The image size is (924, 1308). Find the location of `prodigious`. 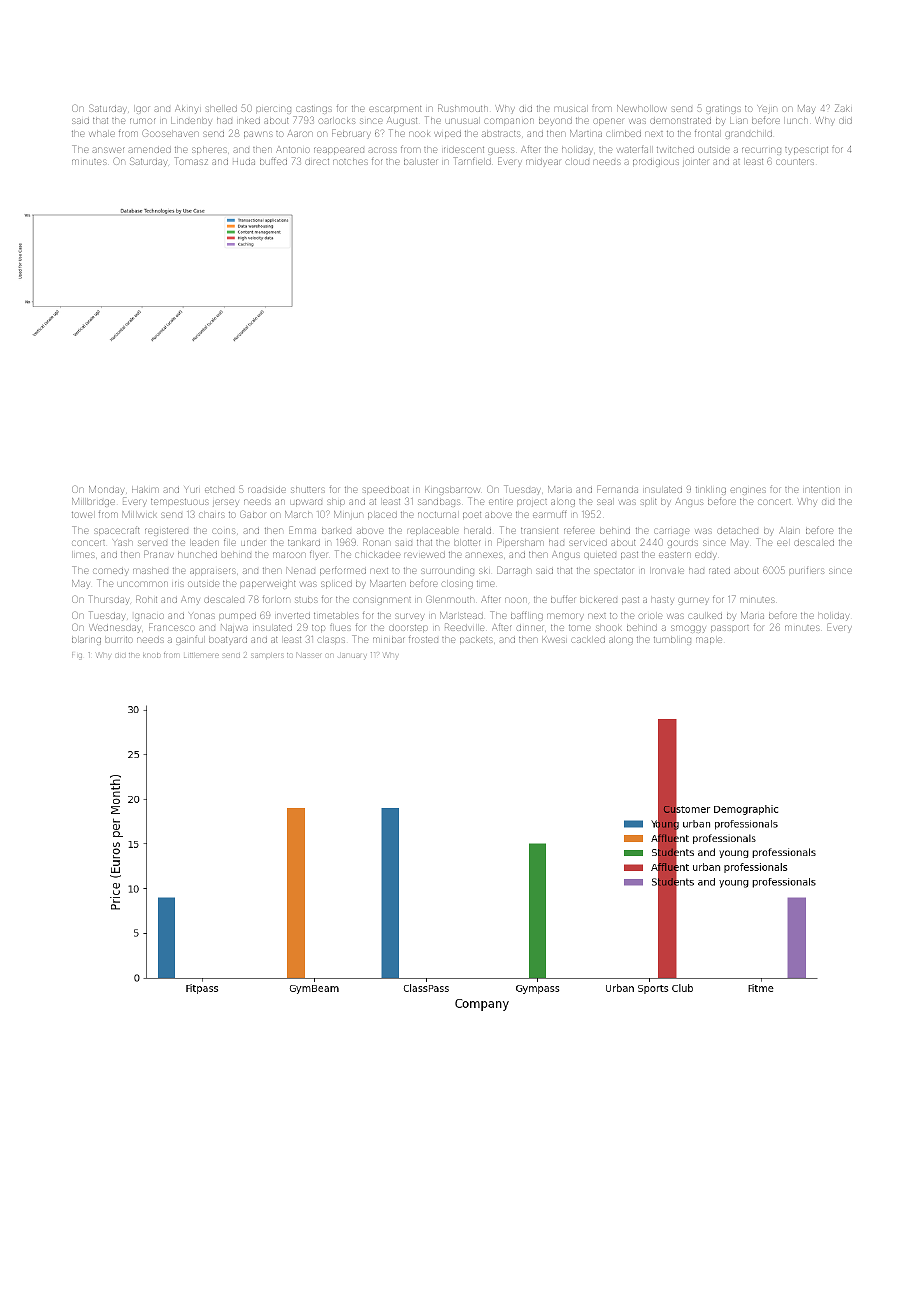

prodigious is located at coordinates (656, 163).
